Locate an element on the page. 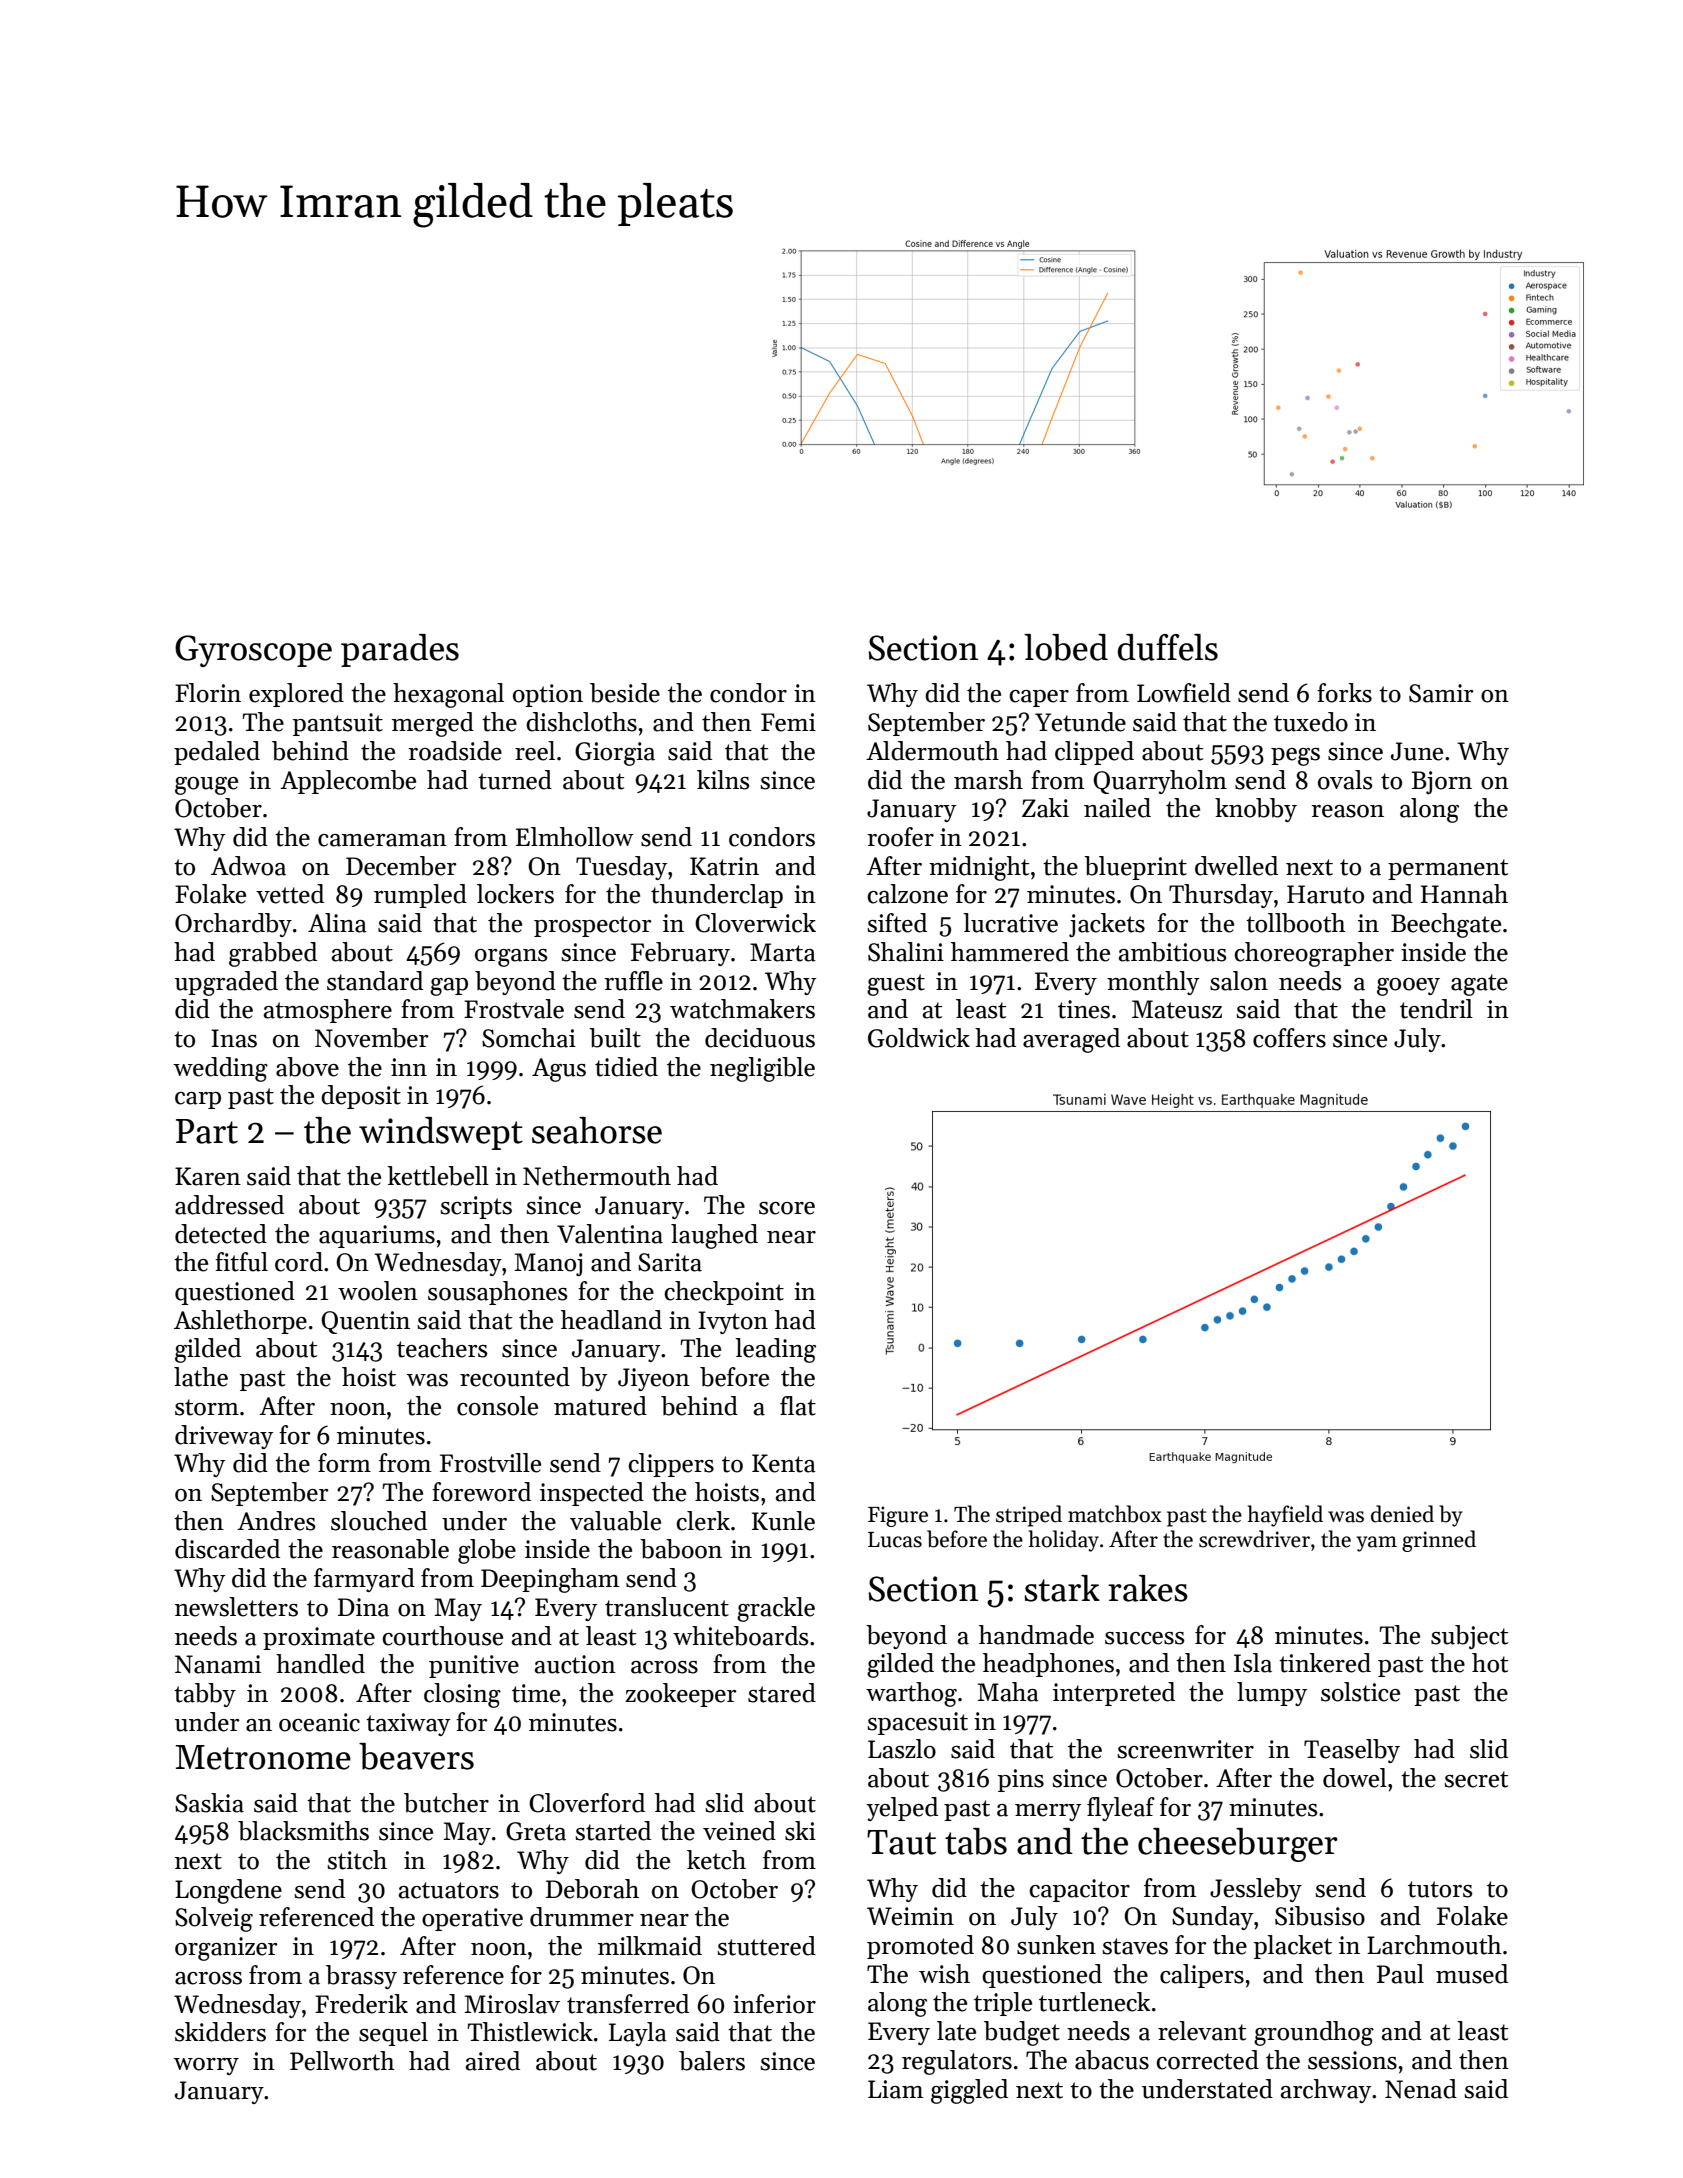  beavers is located at coordinates (416, 1756).
